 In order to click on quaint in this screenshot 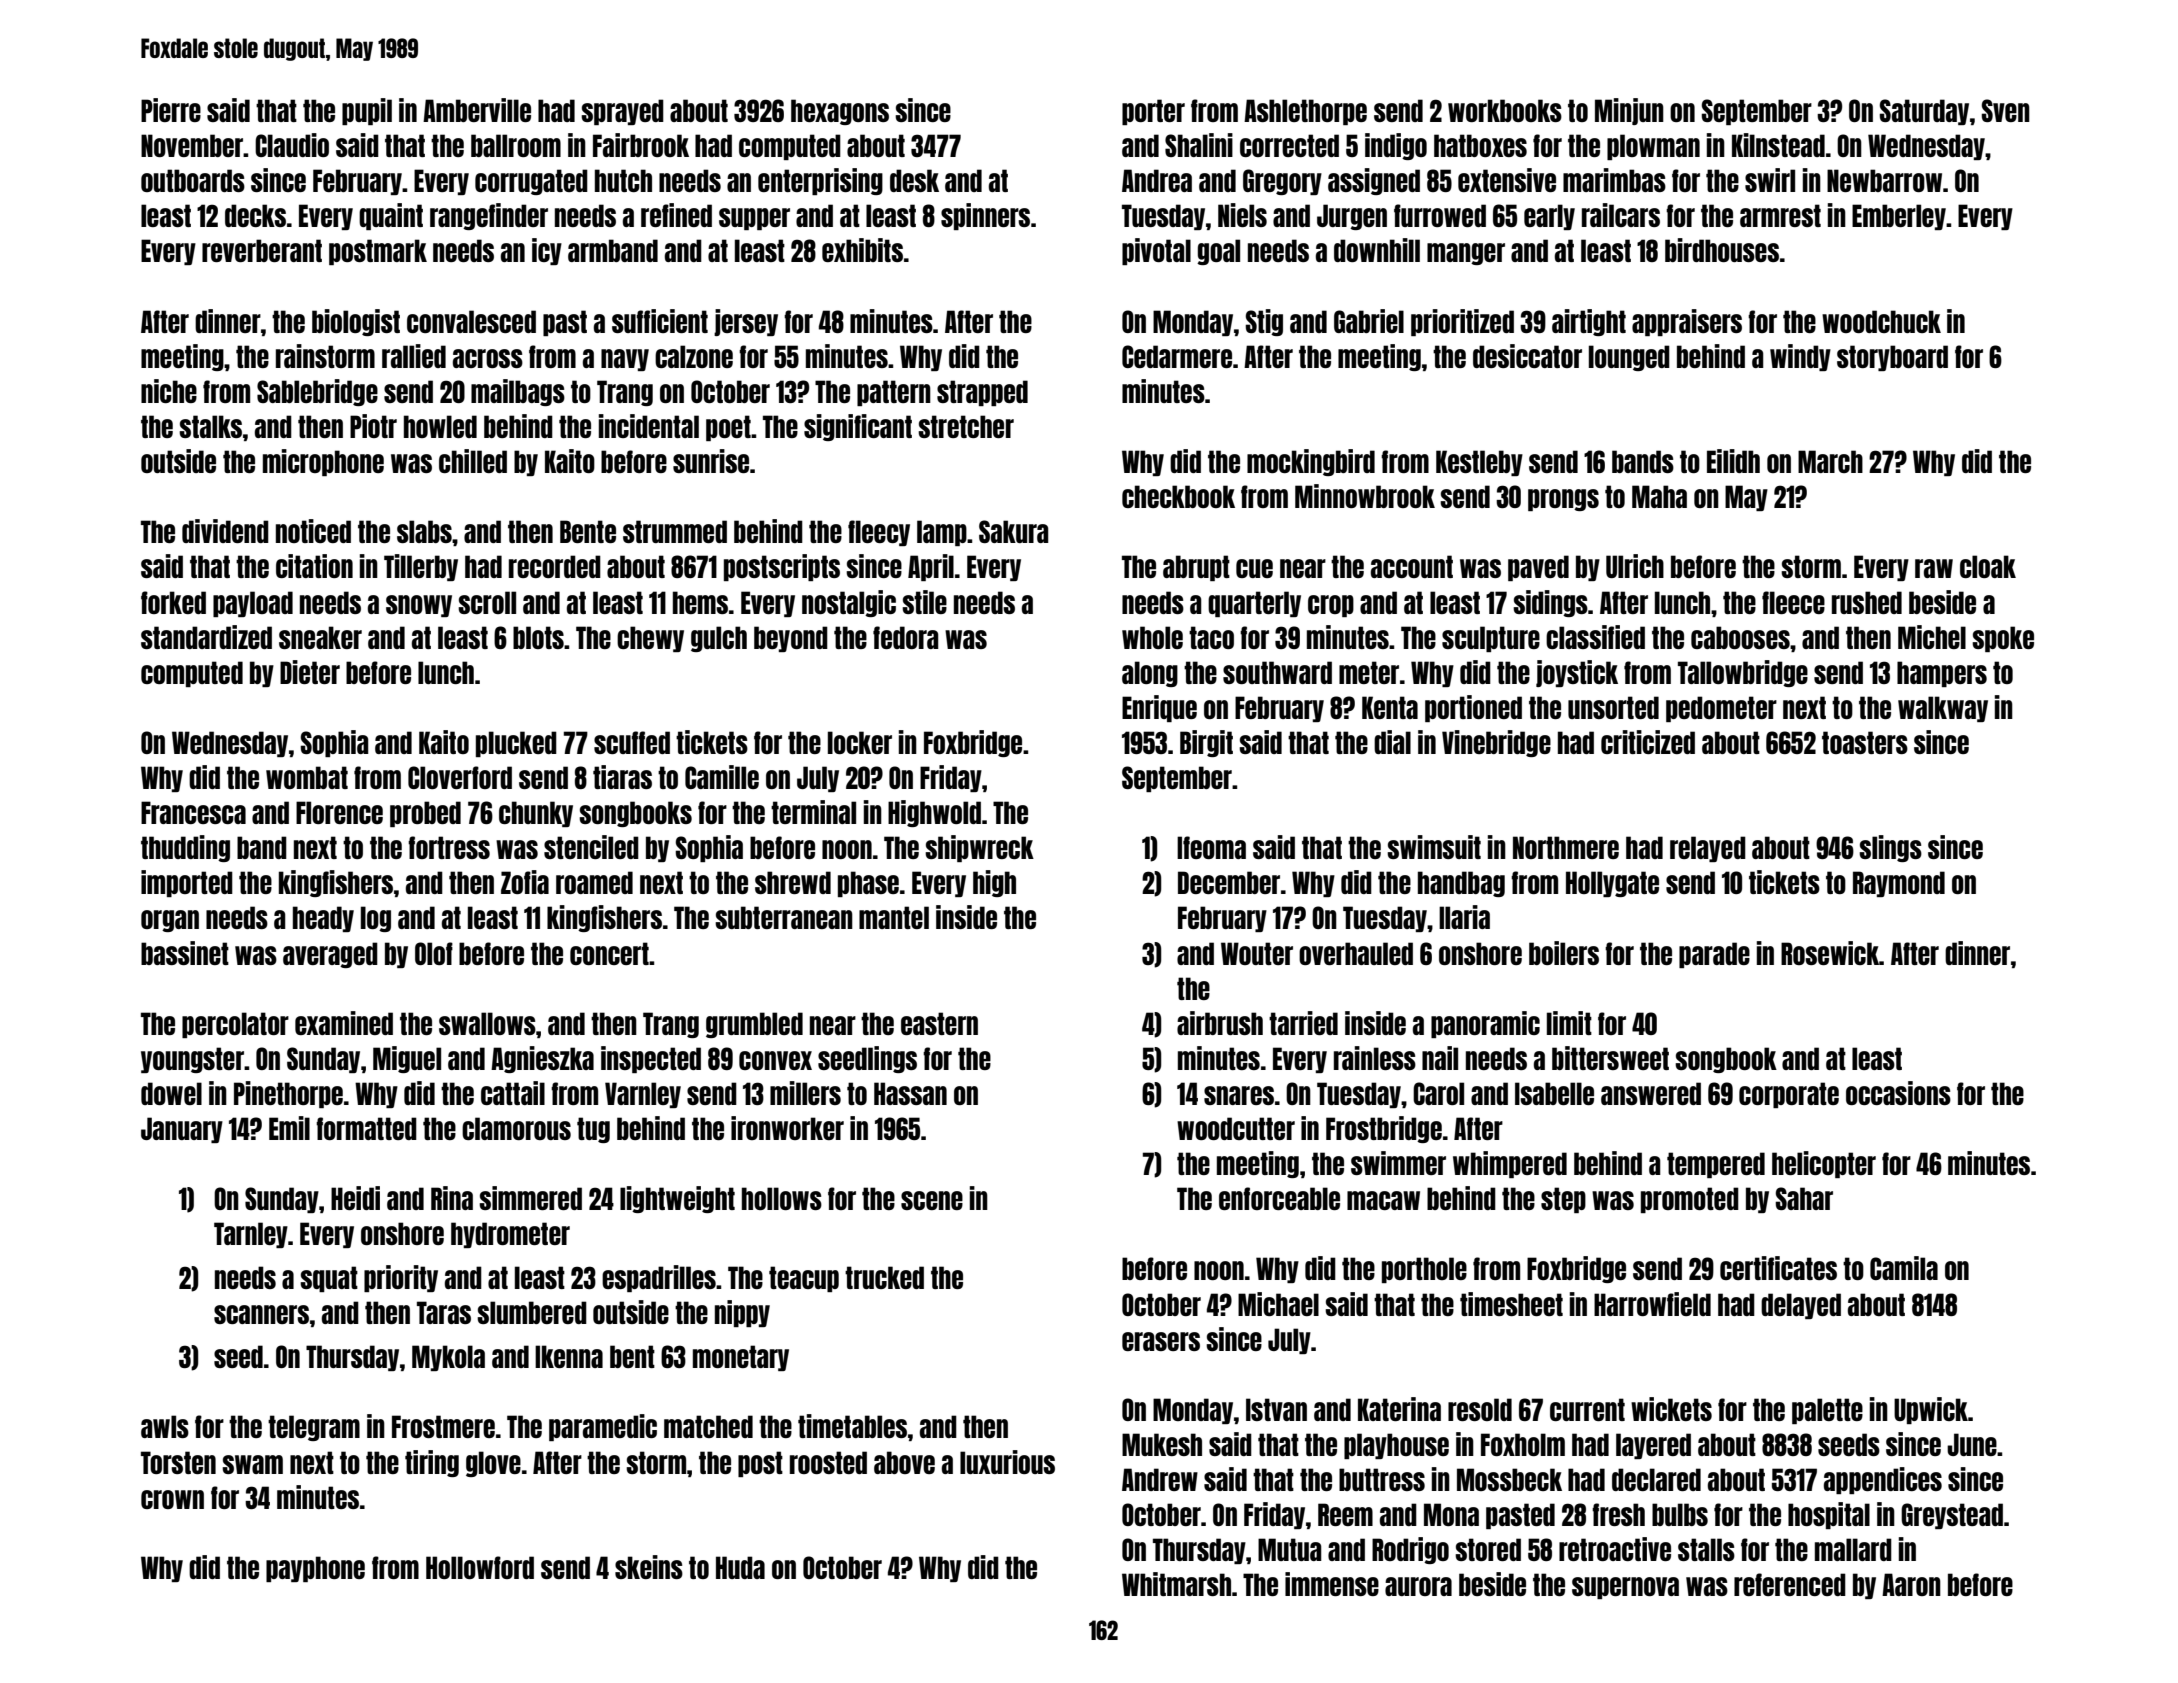, I will do `click(391, 216)`.
